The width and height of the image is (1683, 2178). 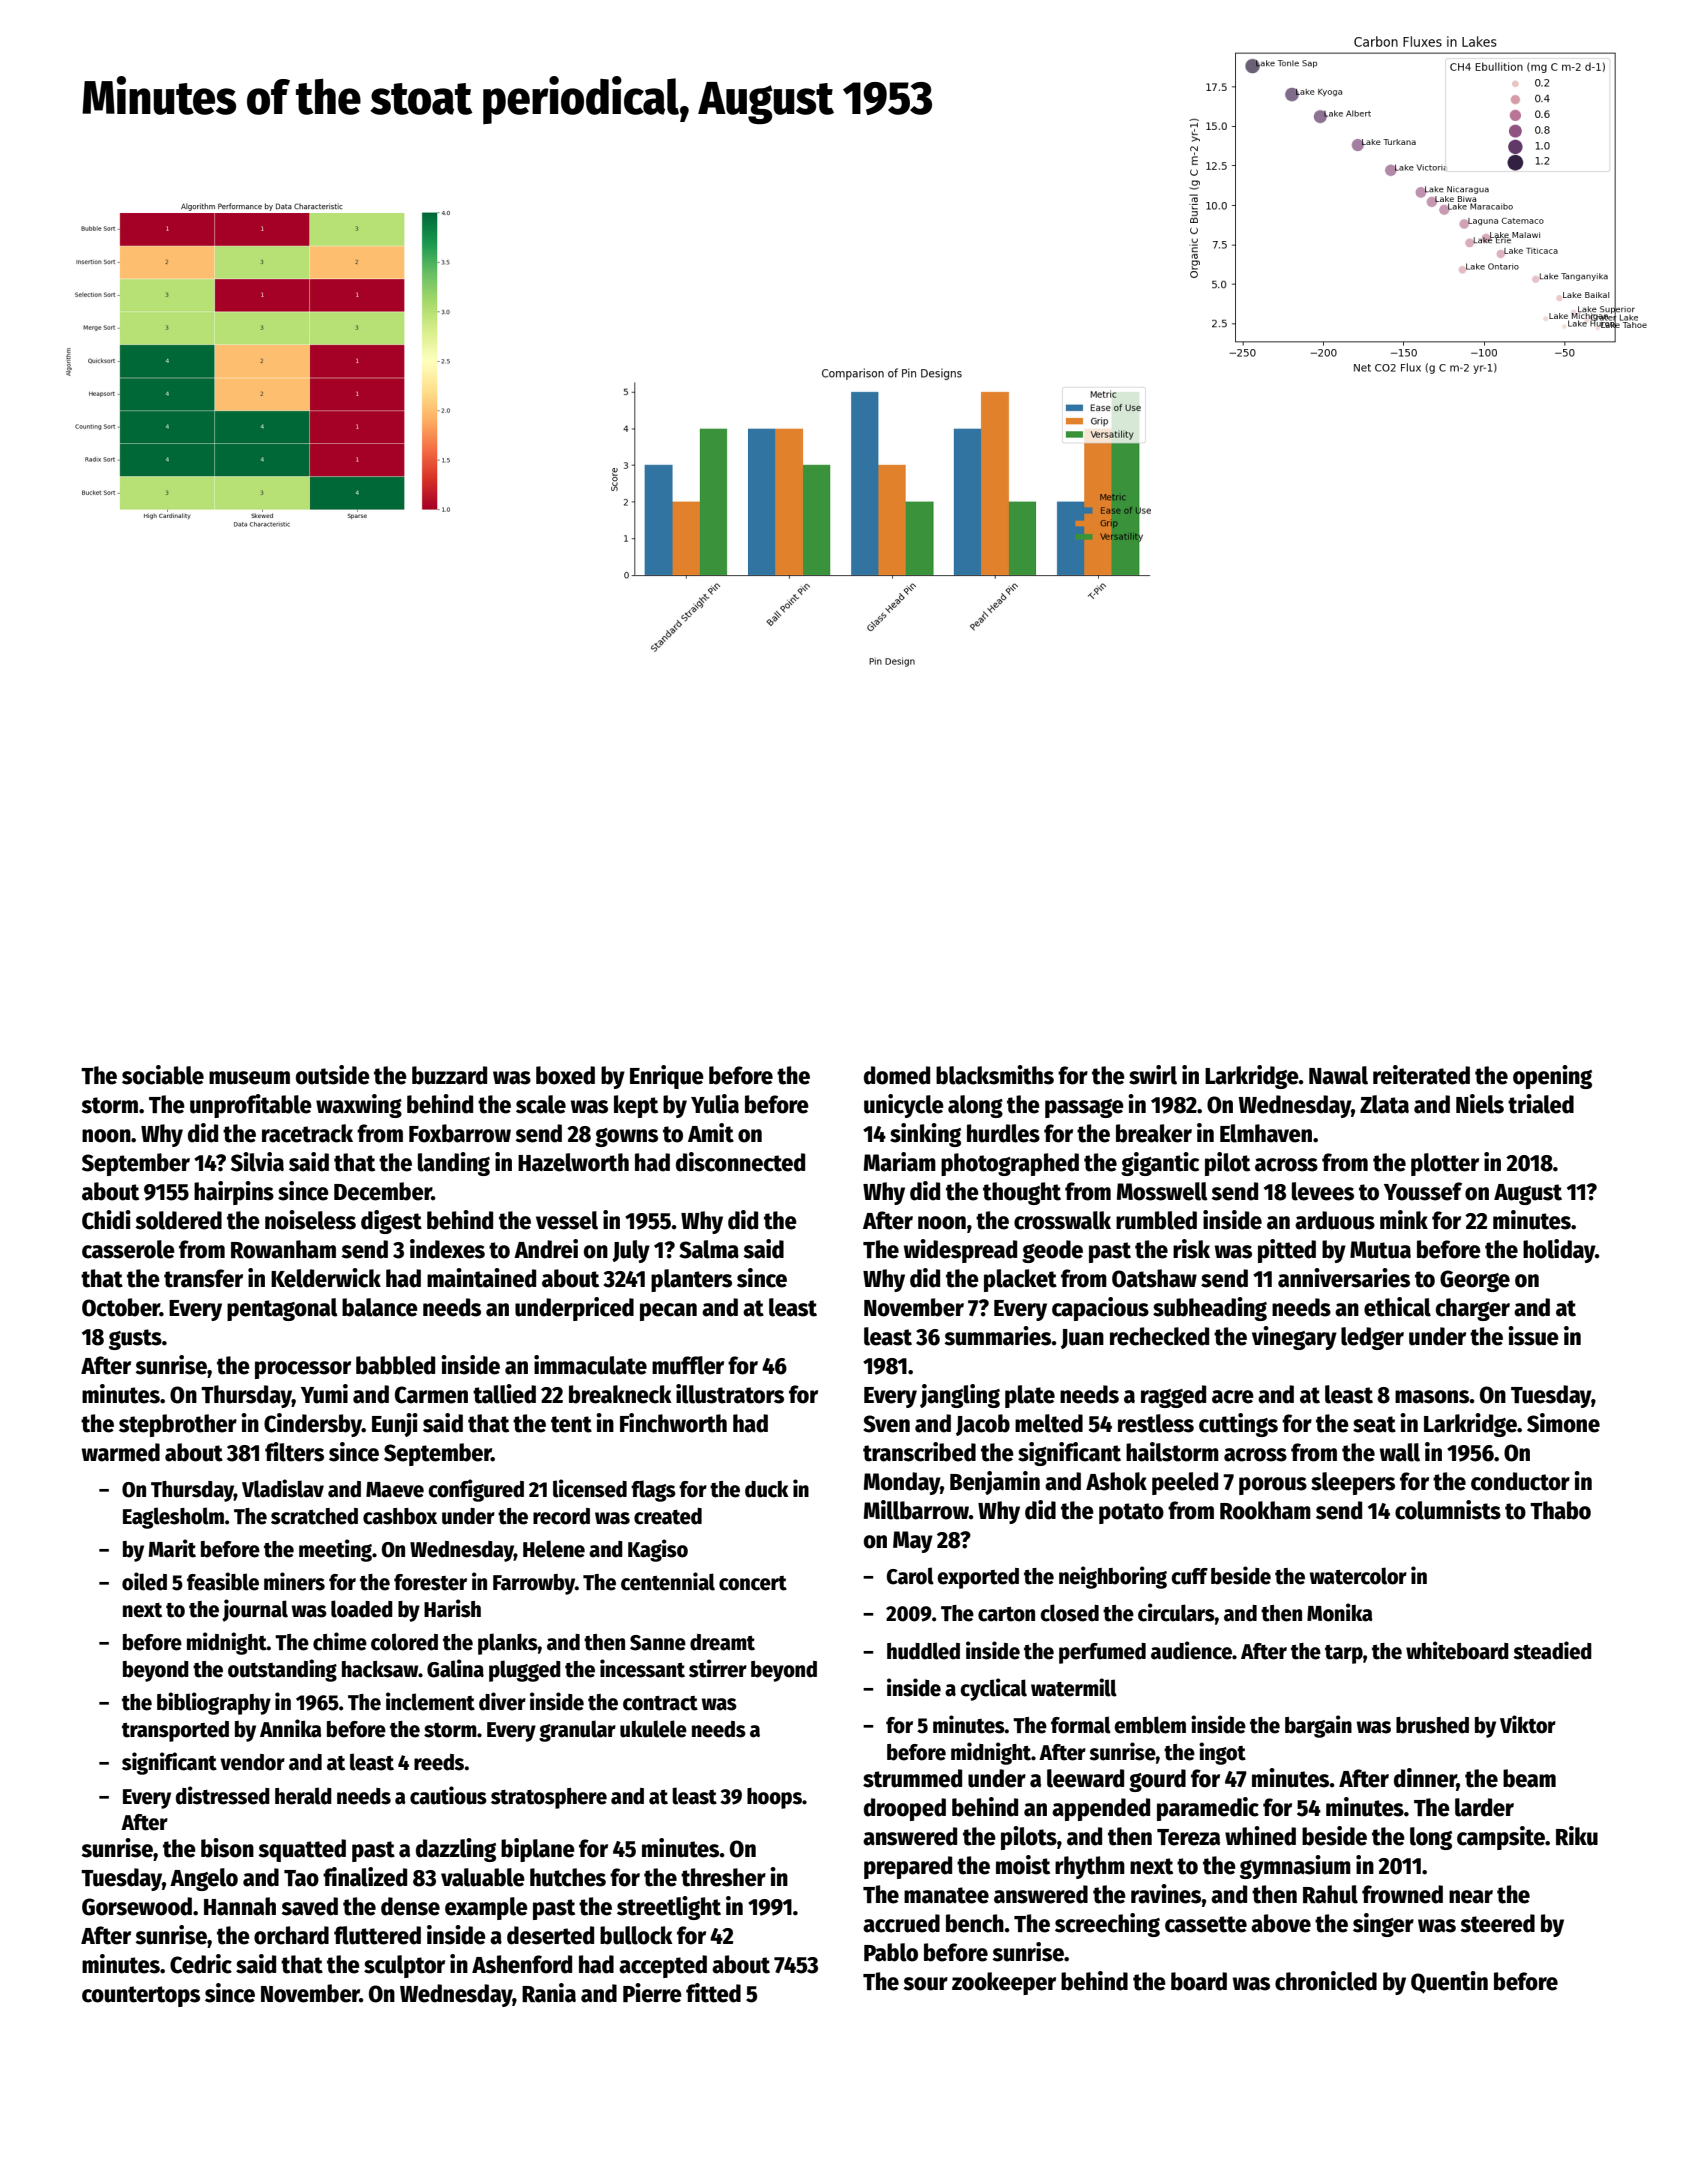 I want to click on ragged, so click(x=1173, y=1396).
